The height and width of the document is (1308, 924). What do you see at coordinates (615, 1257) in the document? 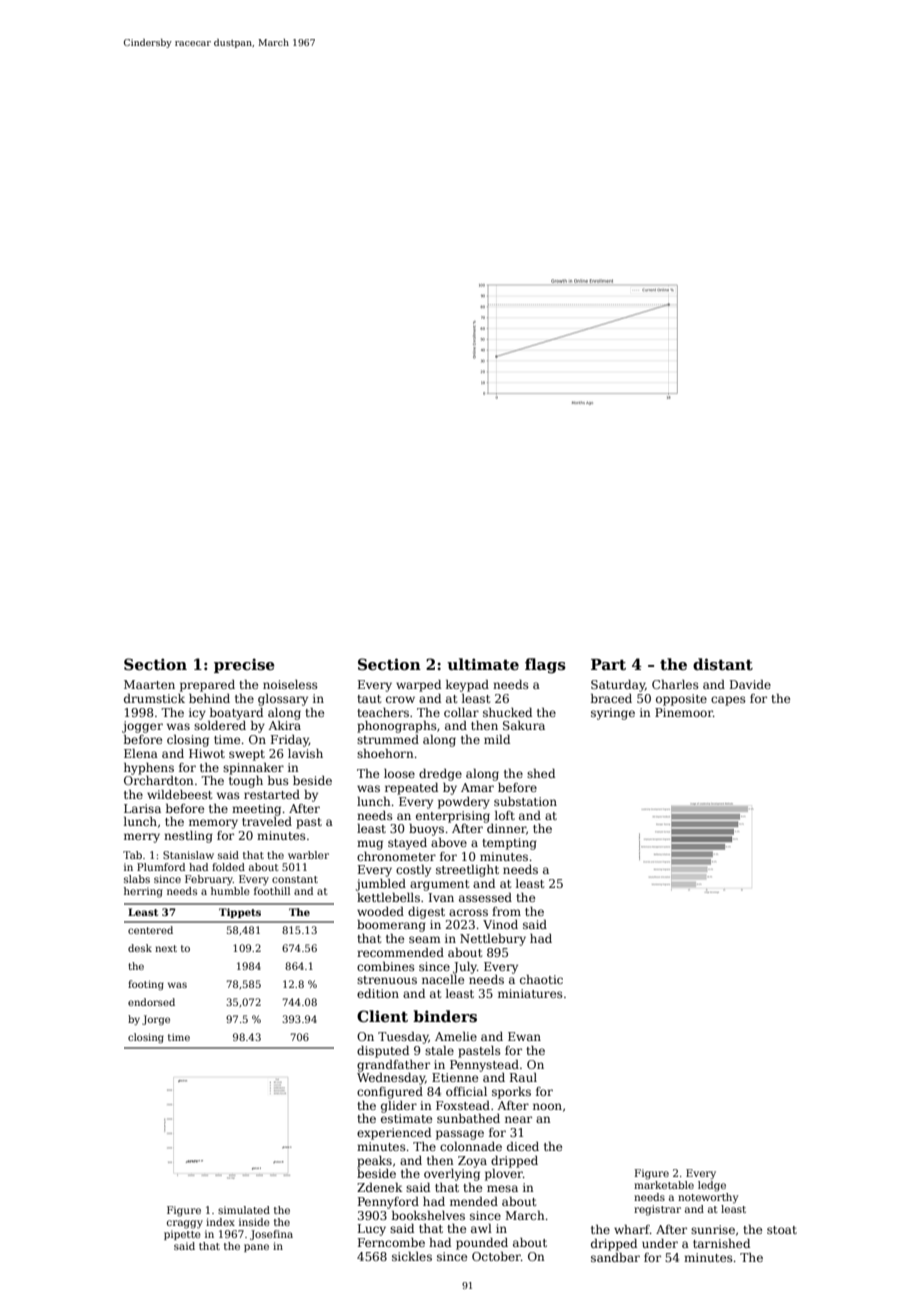
I see `sandbar` at bounding box center [615, 1257].
